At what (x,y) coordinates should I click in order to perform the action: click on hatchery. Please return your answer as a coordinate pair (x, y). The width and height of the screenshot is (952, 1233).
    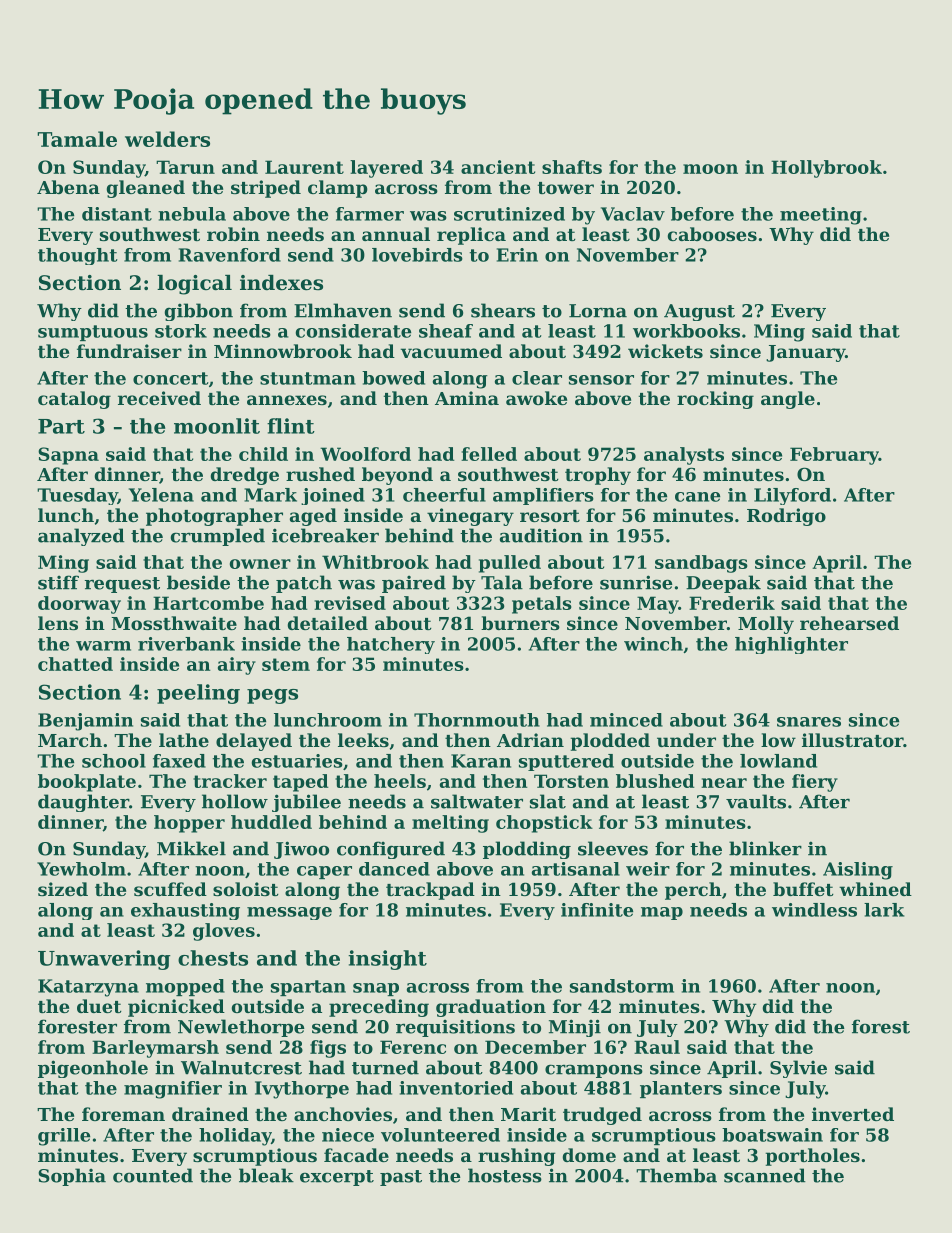
    Looking at the image, I should click on (391, 645).
